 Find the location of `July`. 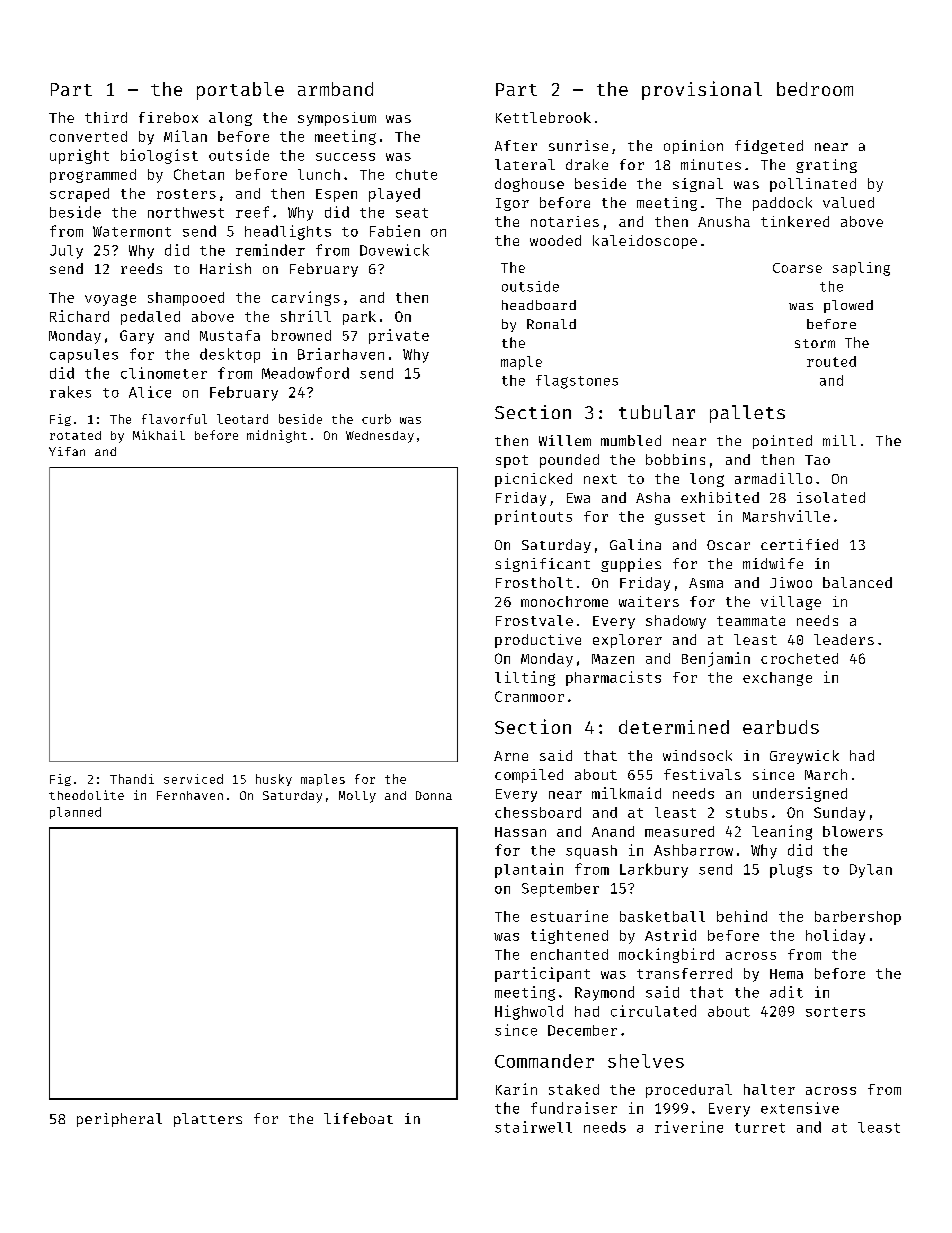

July is located at coordinates (66, 252).
